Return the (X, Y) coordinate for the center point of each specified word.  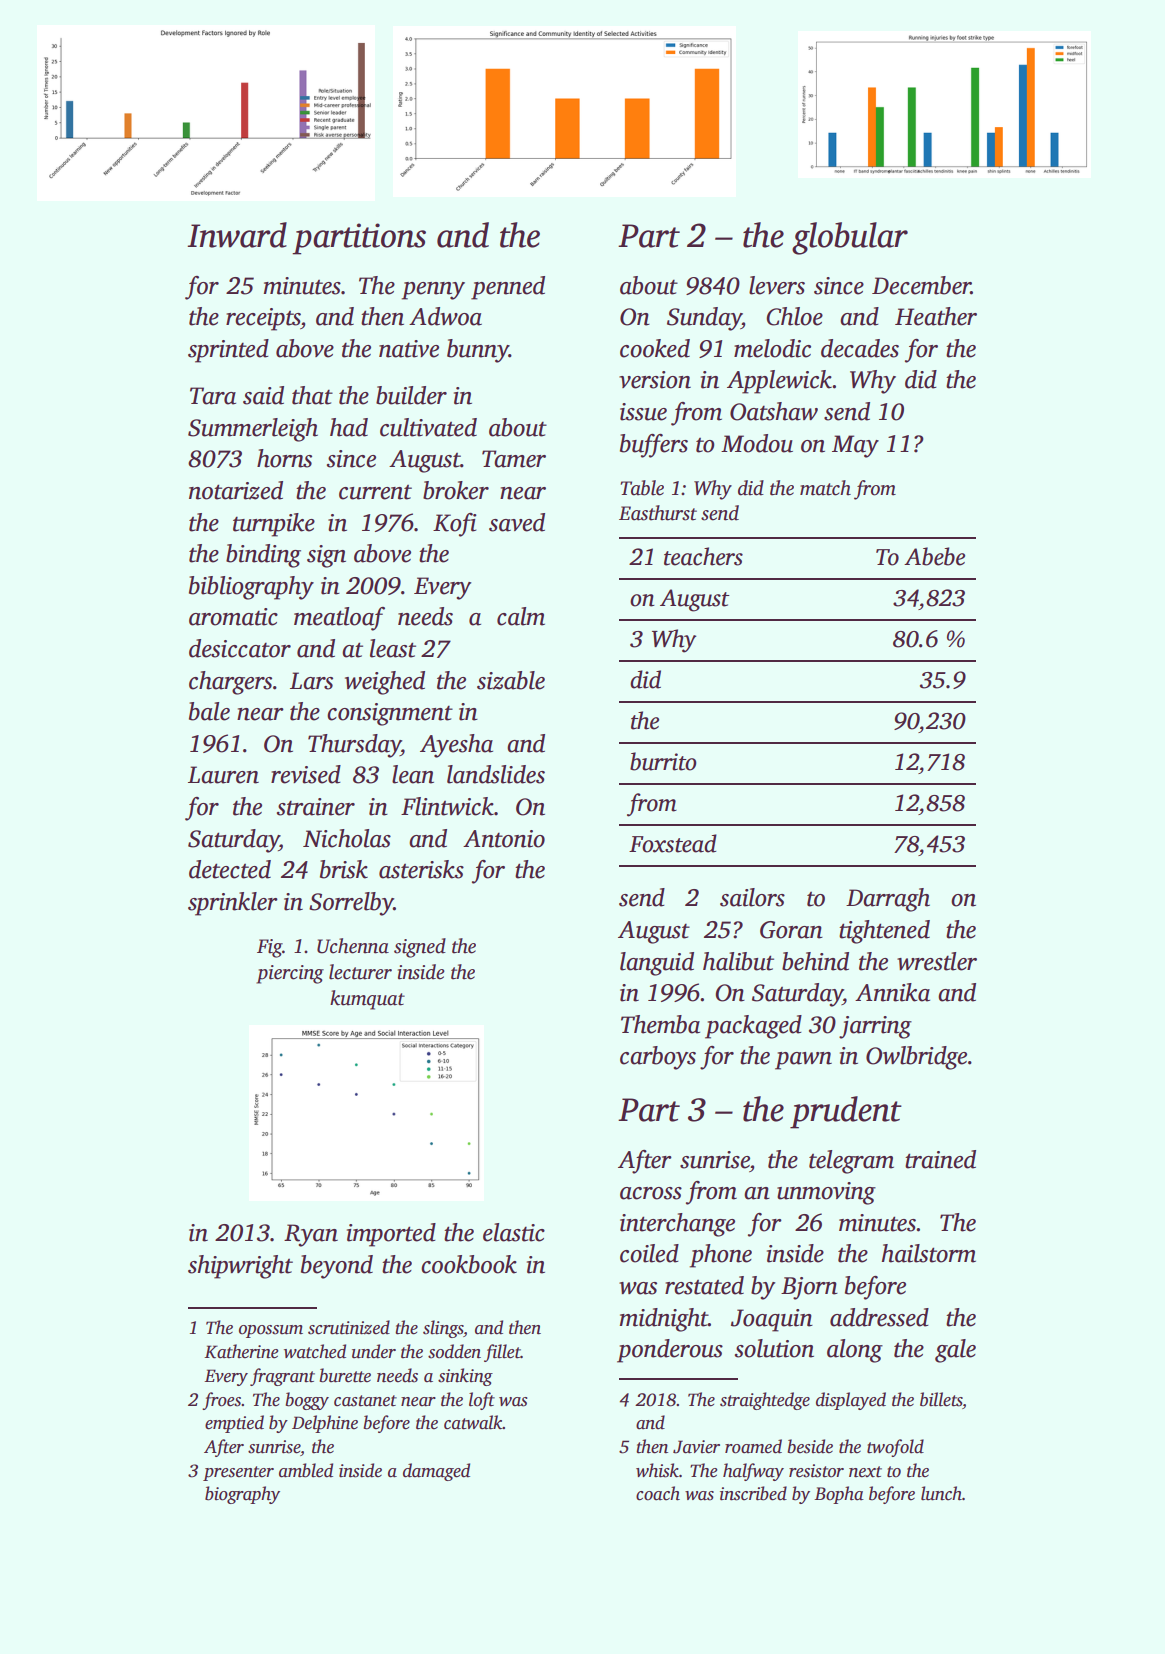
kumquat (367, 1000)
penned (508, 288)
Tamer (514, 459)
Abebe (934, 556)
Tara (213, 396)
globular (850, 238)
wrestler (937, 961)
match (825, 488)
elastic (514, 1232)
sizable (511, 680)
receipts (263, 319)
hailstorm (929, 1253)
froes (222, 1401)
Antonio (504, 839)
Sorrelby (351, 904)
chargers (230, 683)
